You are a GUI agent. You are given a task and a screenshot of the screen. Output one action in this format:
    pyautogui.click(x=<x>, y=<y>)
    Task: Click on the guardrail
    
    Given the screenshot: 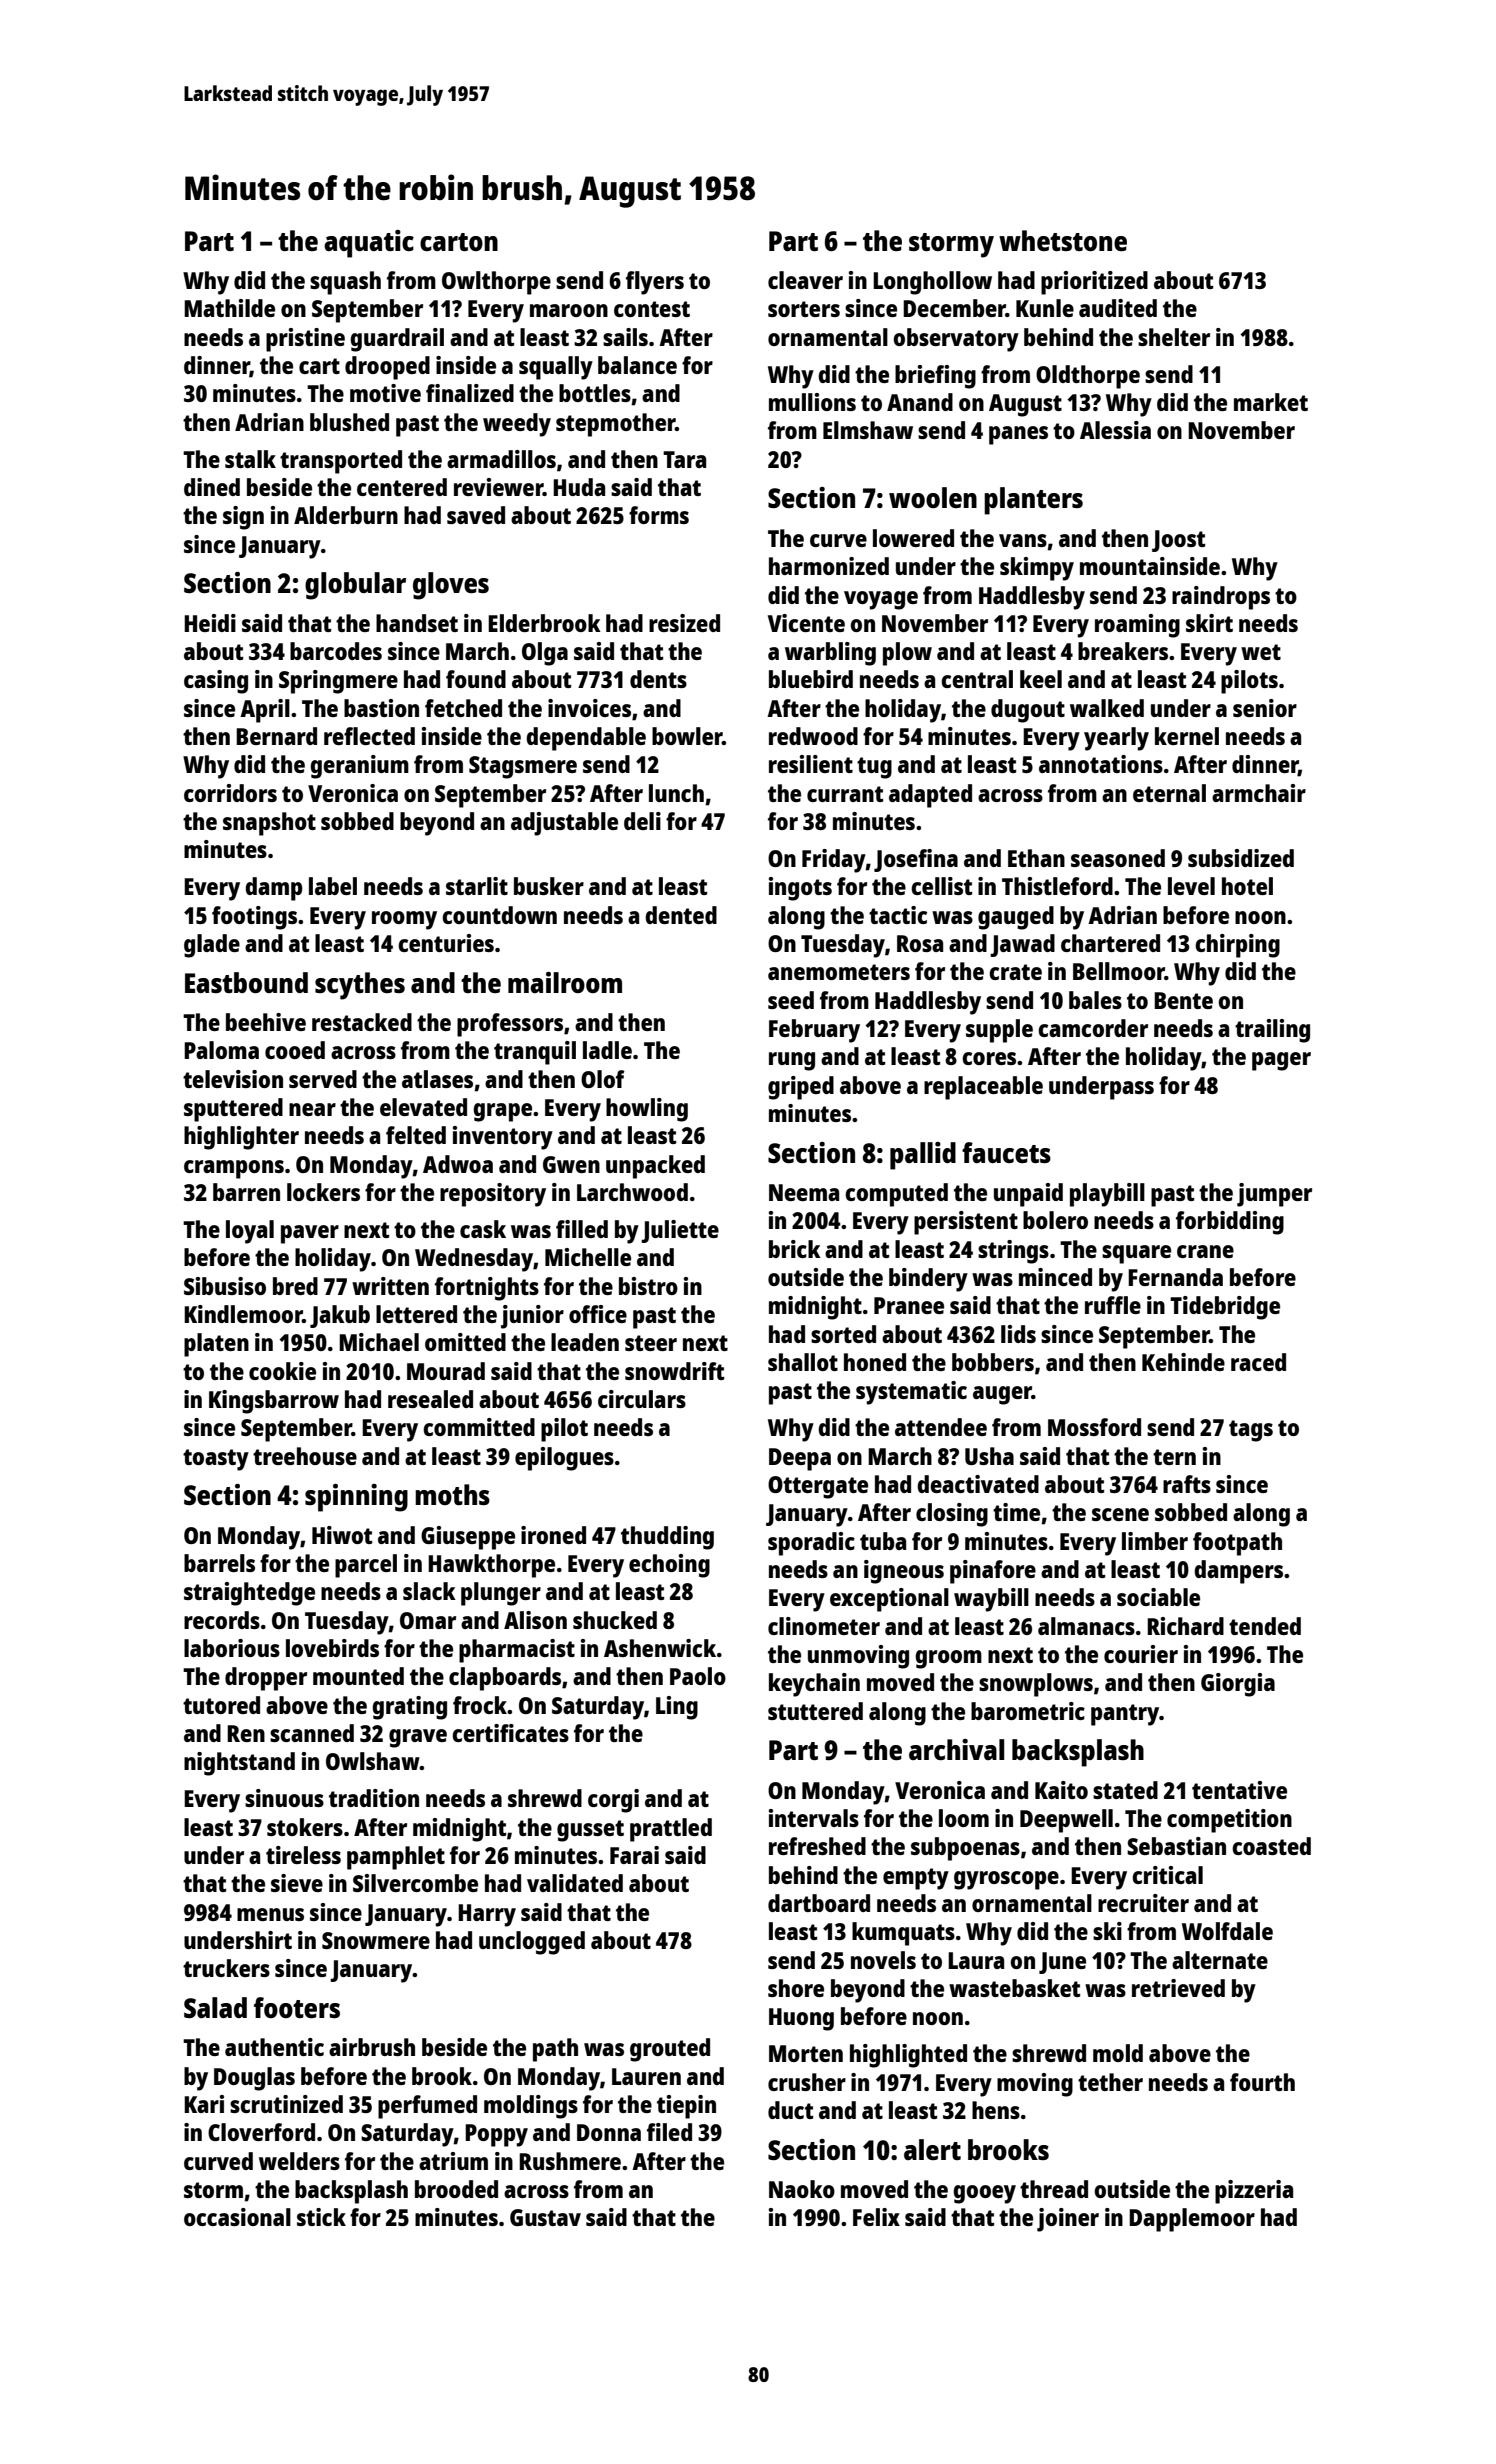 What is the action you would take?
    pyautogui.click(x=397, y=340)
